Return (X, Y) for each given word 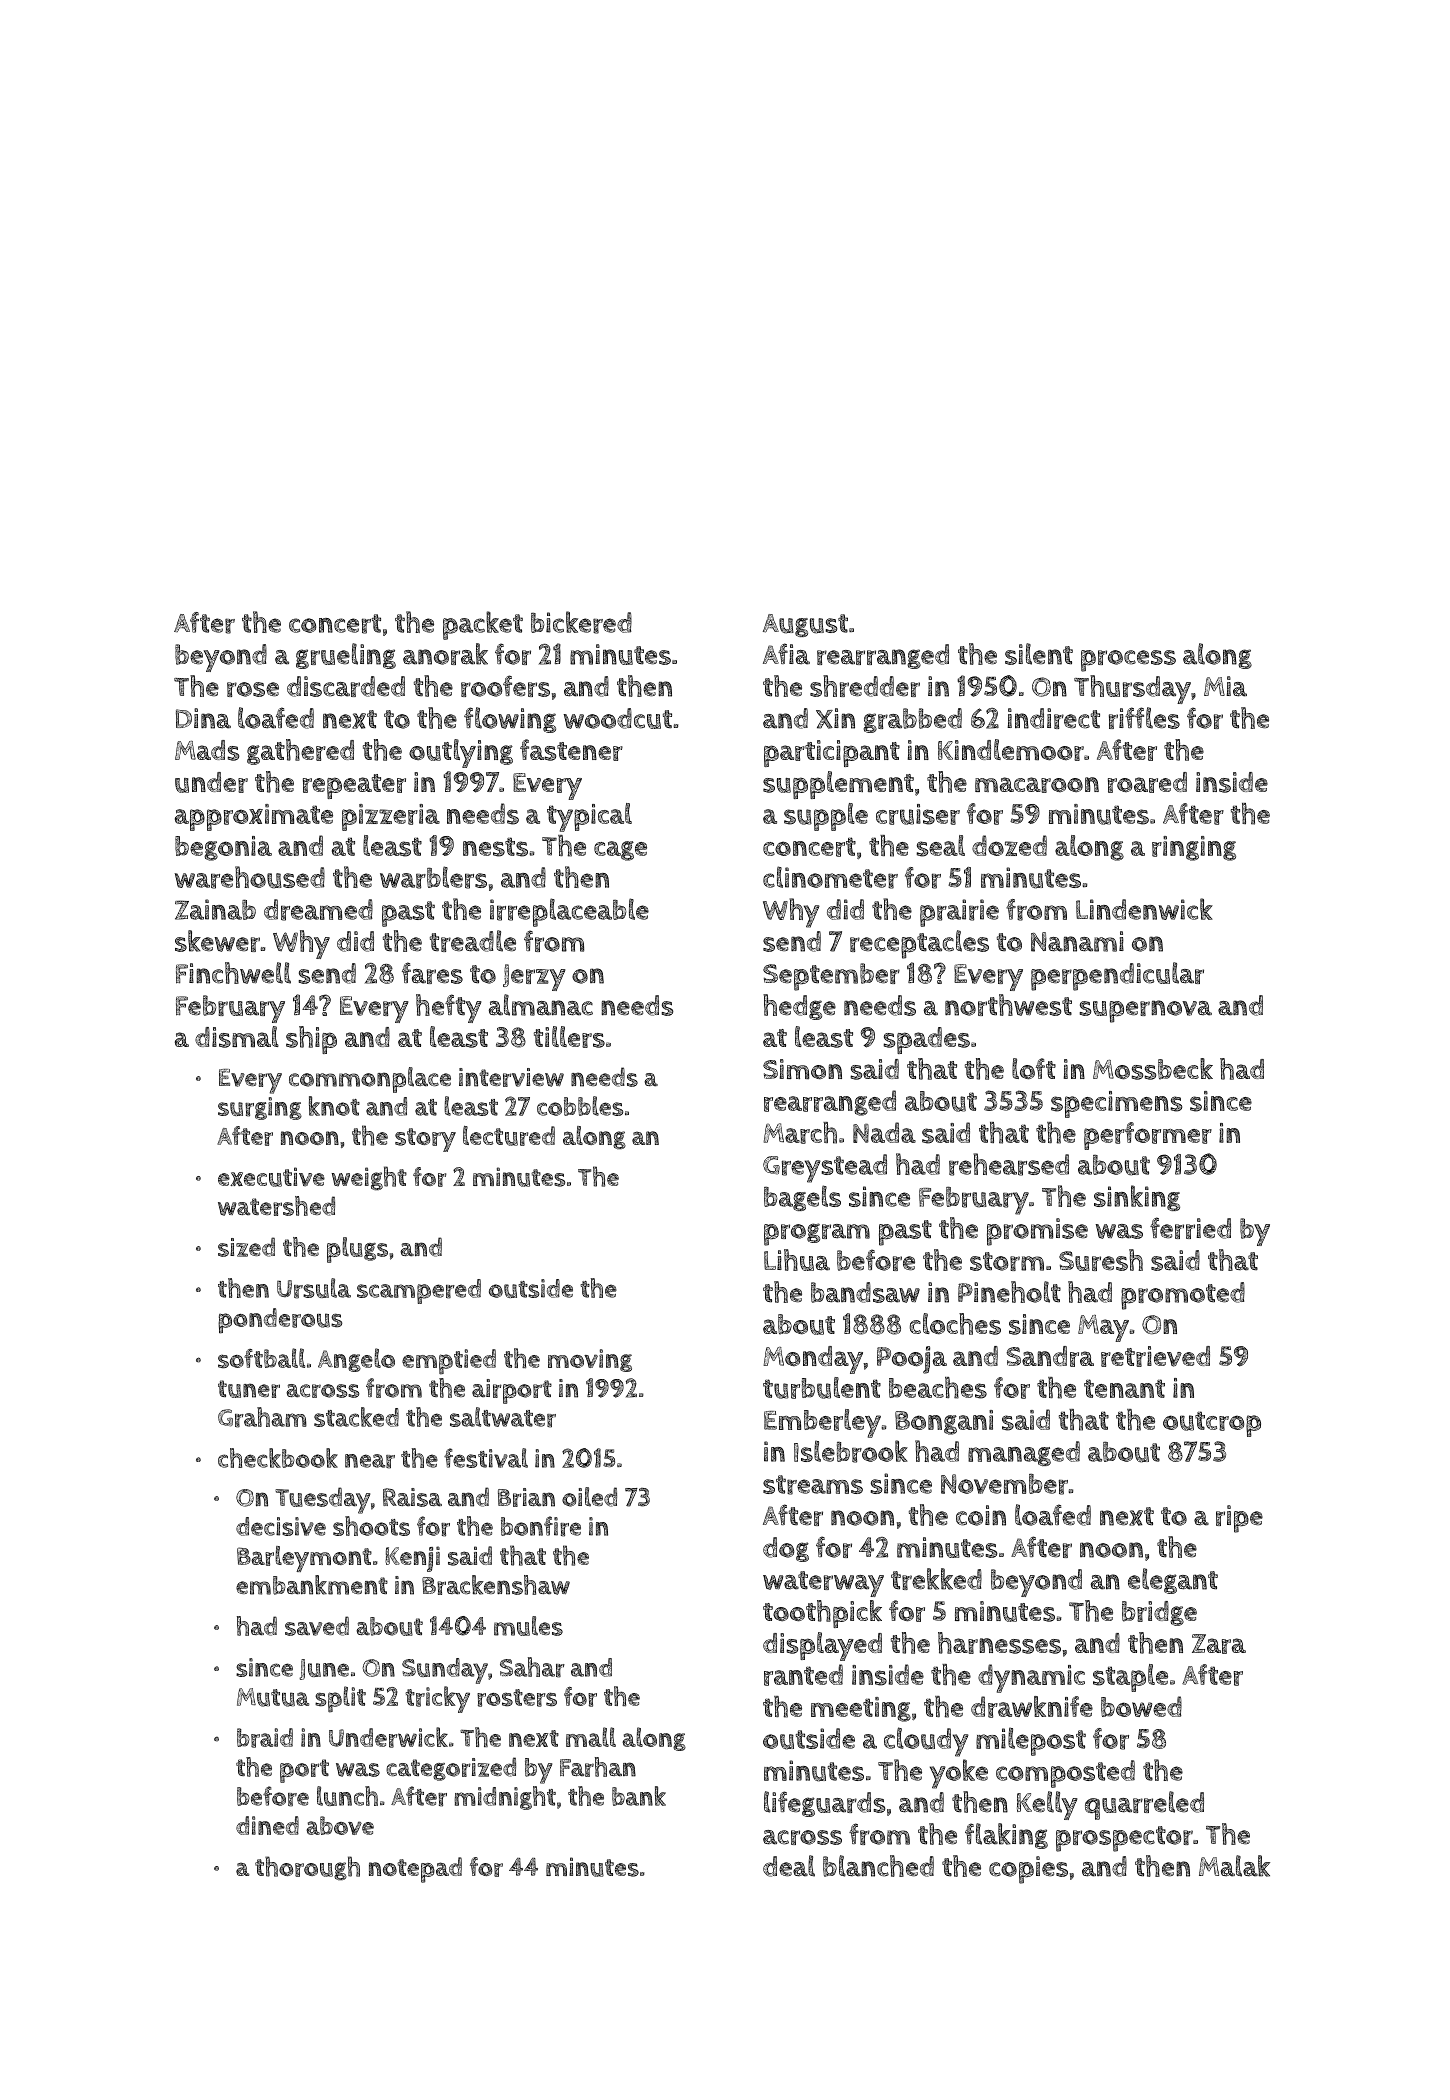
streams (813, 1485)
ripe (1239, 1519)
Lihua (797, 1260)
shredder (865, 686)
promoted (1183, 1296)
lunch (347, 1796)
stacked (356, 1417)
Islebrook (851, 1451)
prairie (959, 913)
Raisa (412, 1497)
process (1128, 661)
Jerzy (534, 977)
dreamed (318, 910)
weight (369, 1178)
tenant (1124, 1388)
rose (253, 689)
